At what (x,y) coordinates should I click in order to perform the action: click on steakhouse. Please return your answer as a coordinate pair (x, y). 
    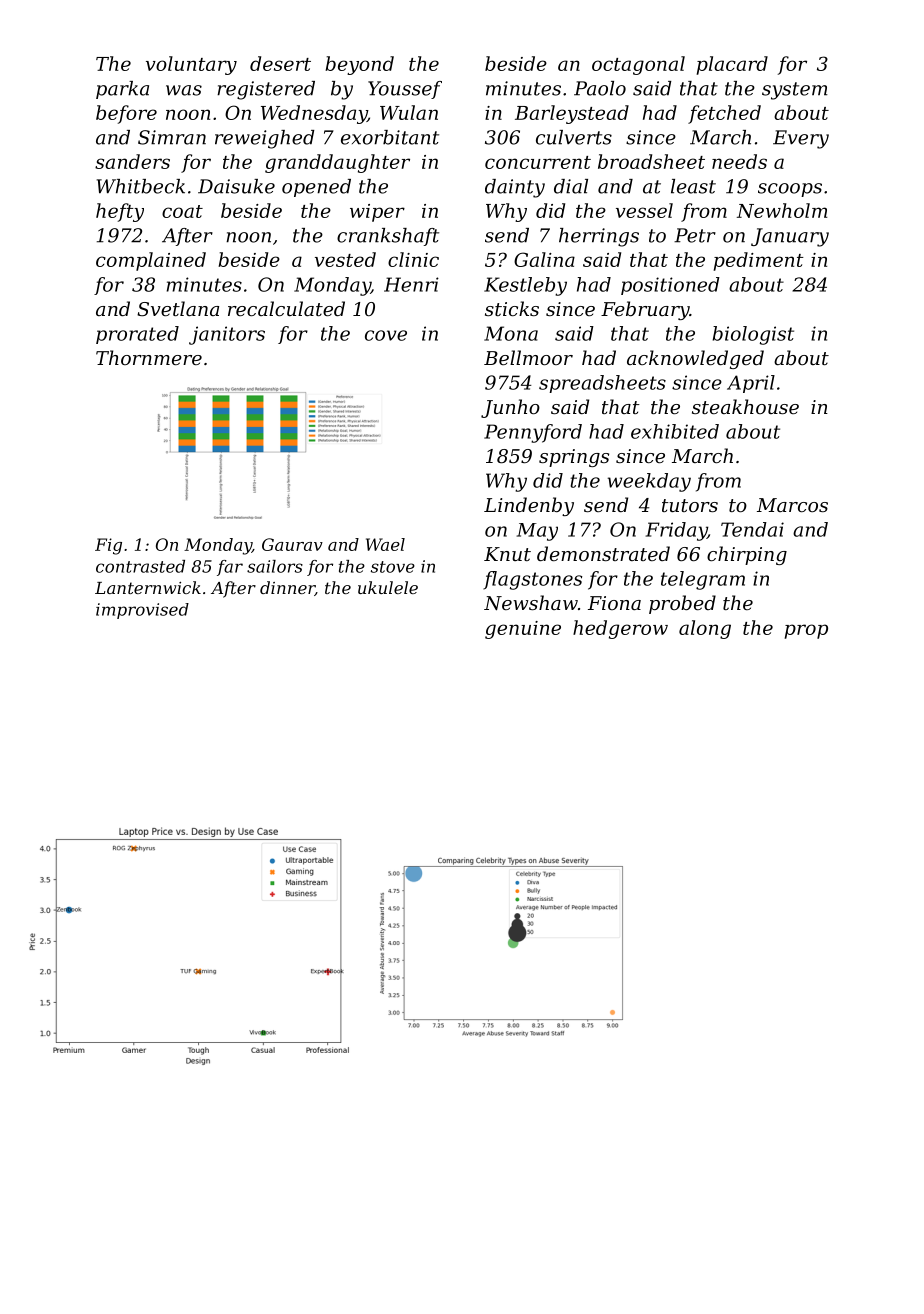
    Looking at the image, I should click on (745, 406).
